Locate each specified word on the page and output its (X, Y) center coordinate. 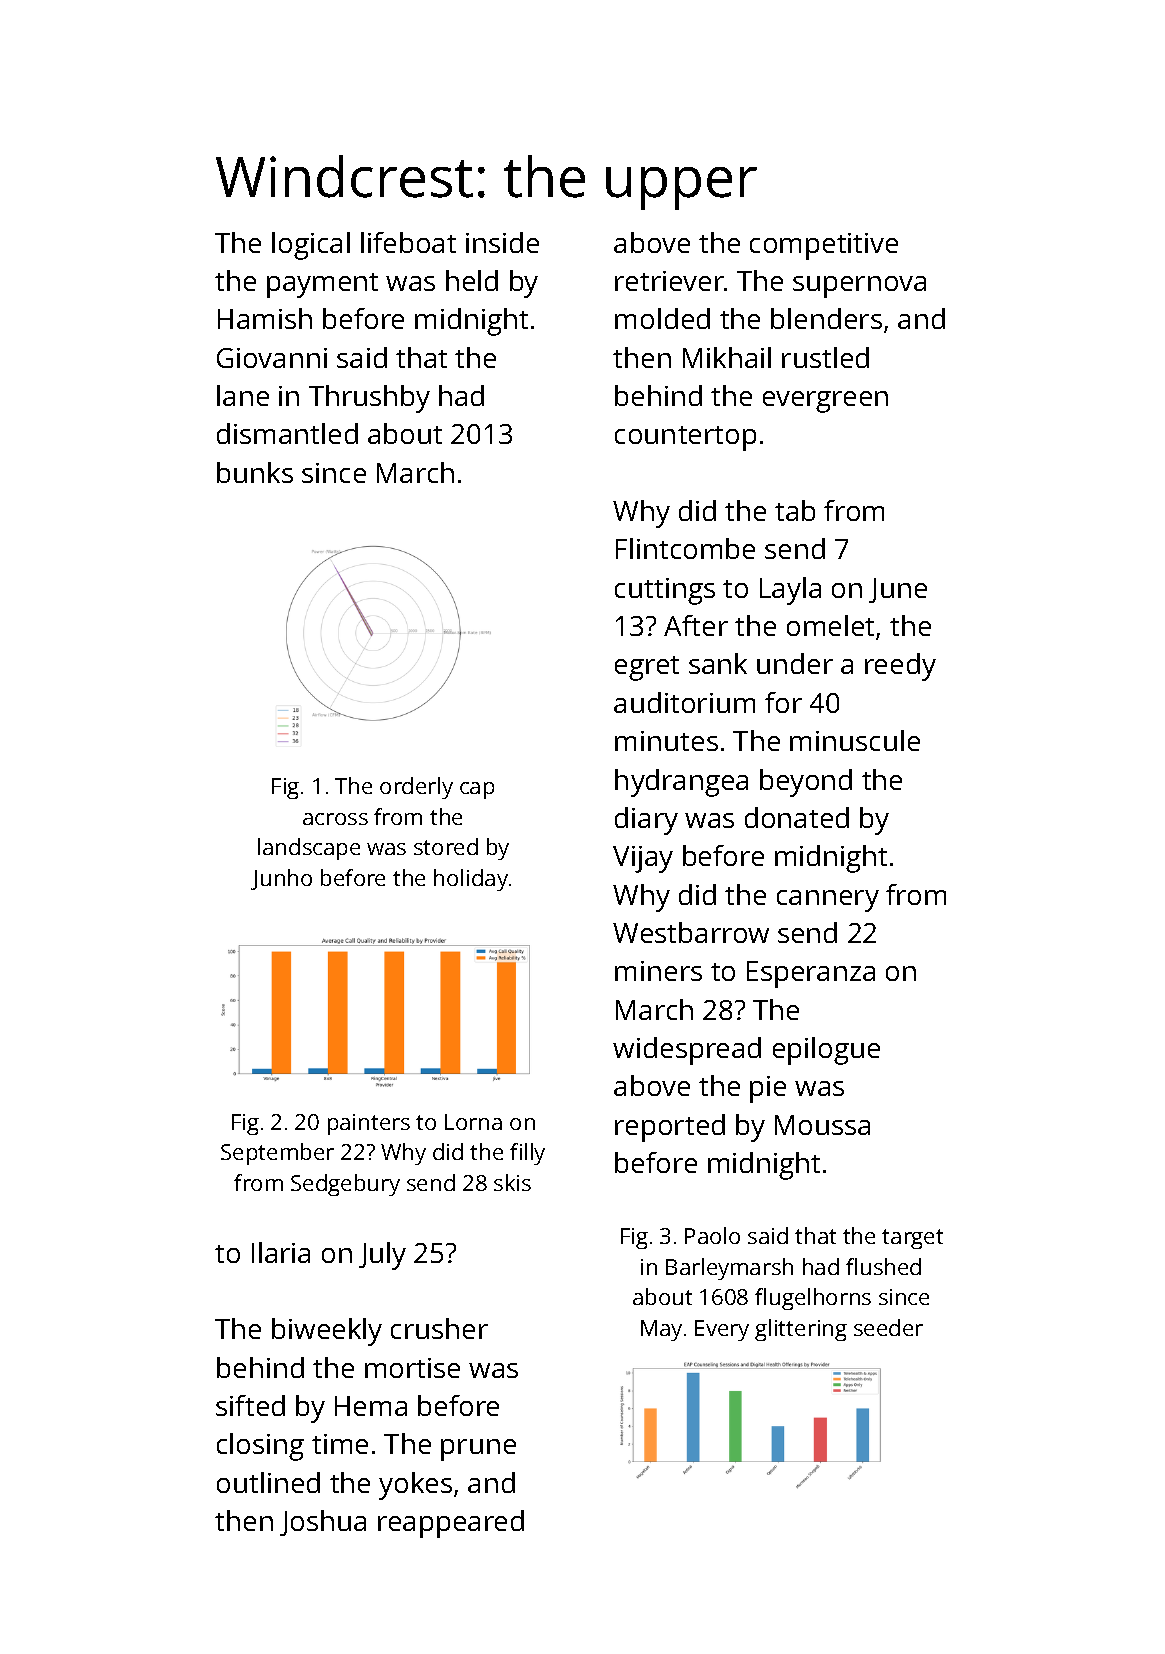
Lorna (473, 1122)
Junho (281, 879)
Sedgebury (345, 1185)
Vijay (643, 859)
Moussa (822, 1125)
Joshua (323, 1523)
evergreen (825, 402)
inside (502, 242)
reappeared (451, 1524)
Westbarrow (691, 932)
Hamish (265, 318)
